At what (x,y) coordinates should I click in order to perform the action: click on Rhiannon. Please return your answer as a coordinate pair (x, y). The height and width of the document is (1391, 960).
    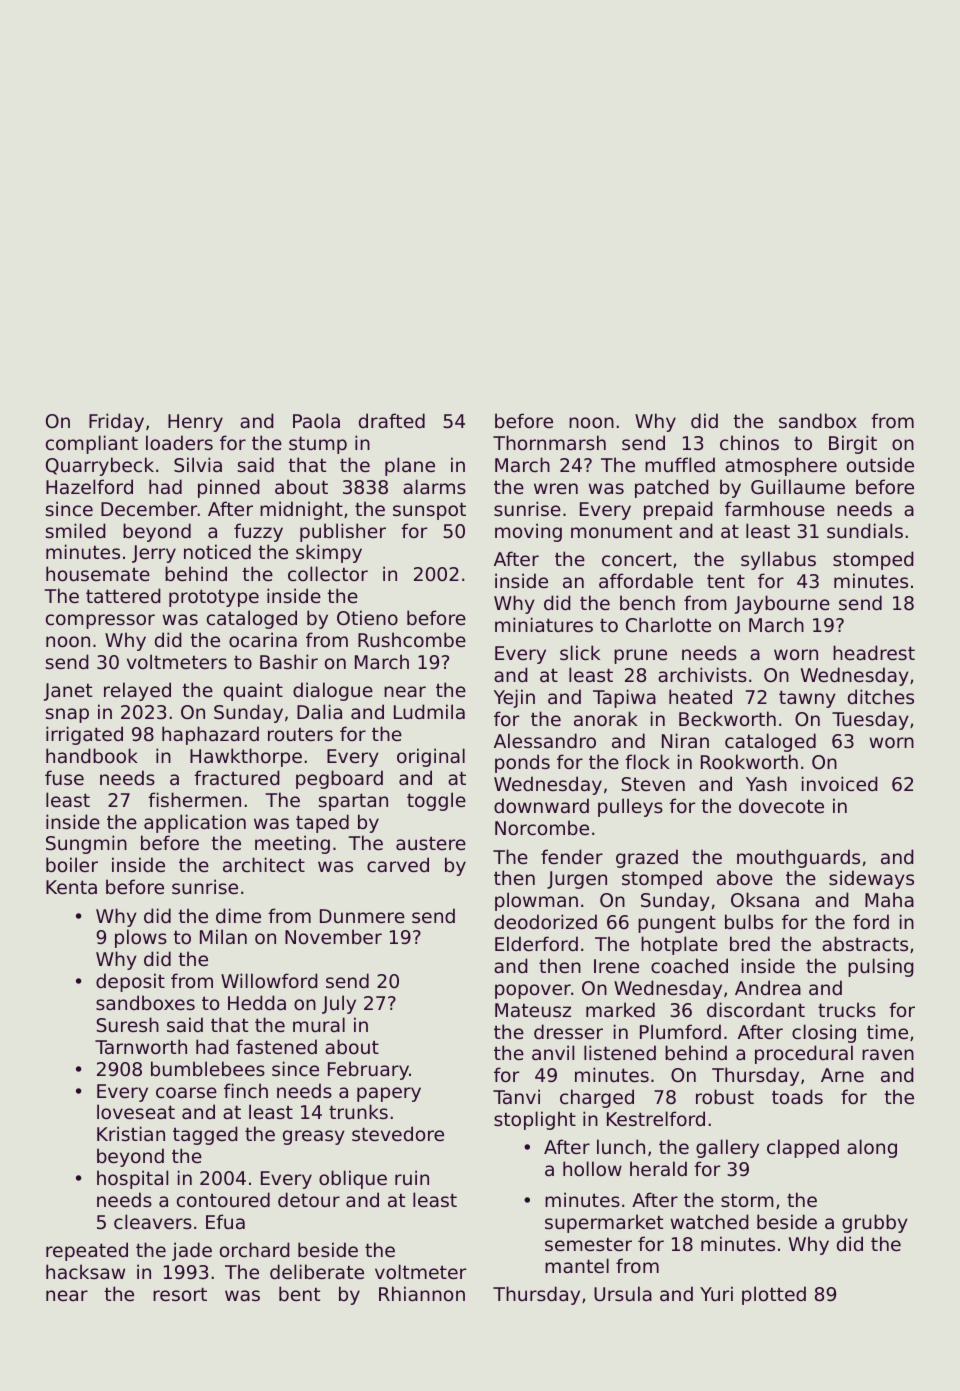
    Looking at the image, I should click on (422, 1293).
